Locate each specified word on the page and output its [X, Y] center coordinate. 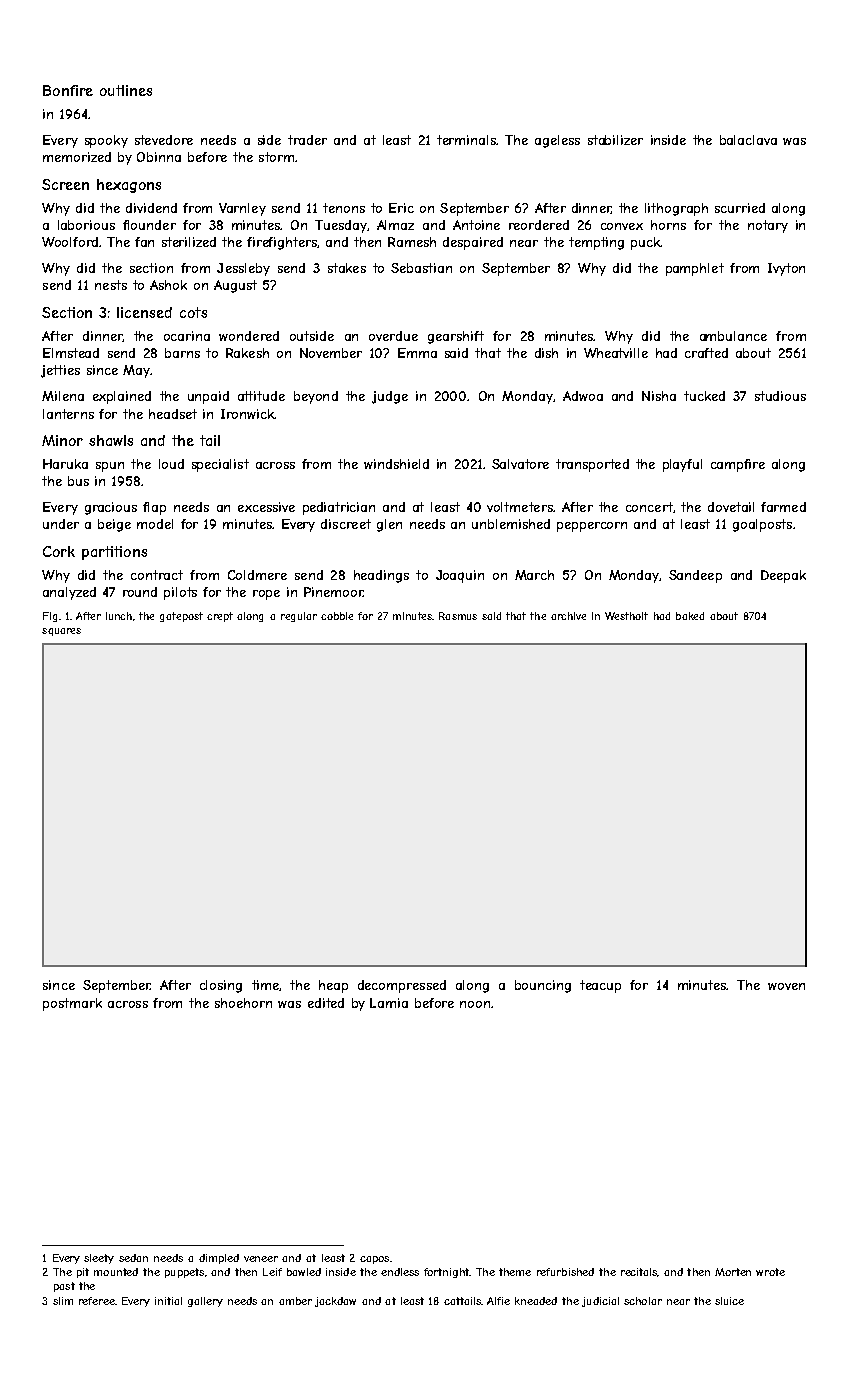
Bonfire [68, 90]
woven [786, 986]
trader [307, 140]
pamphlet [695, 269]
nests [111, 285]
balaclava [748, 140]
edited [326, 1003]
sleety [99, 1259]
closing [221, 986]
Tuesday [341, 226]
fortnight [447, 1273]
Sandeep [695, 576]
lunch [119, 616]
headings [381, 576]
